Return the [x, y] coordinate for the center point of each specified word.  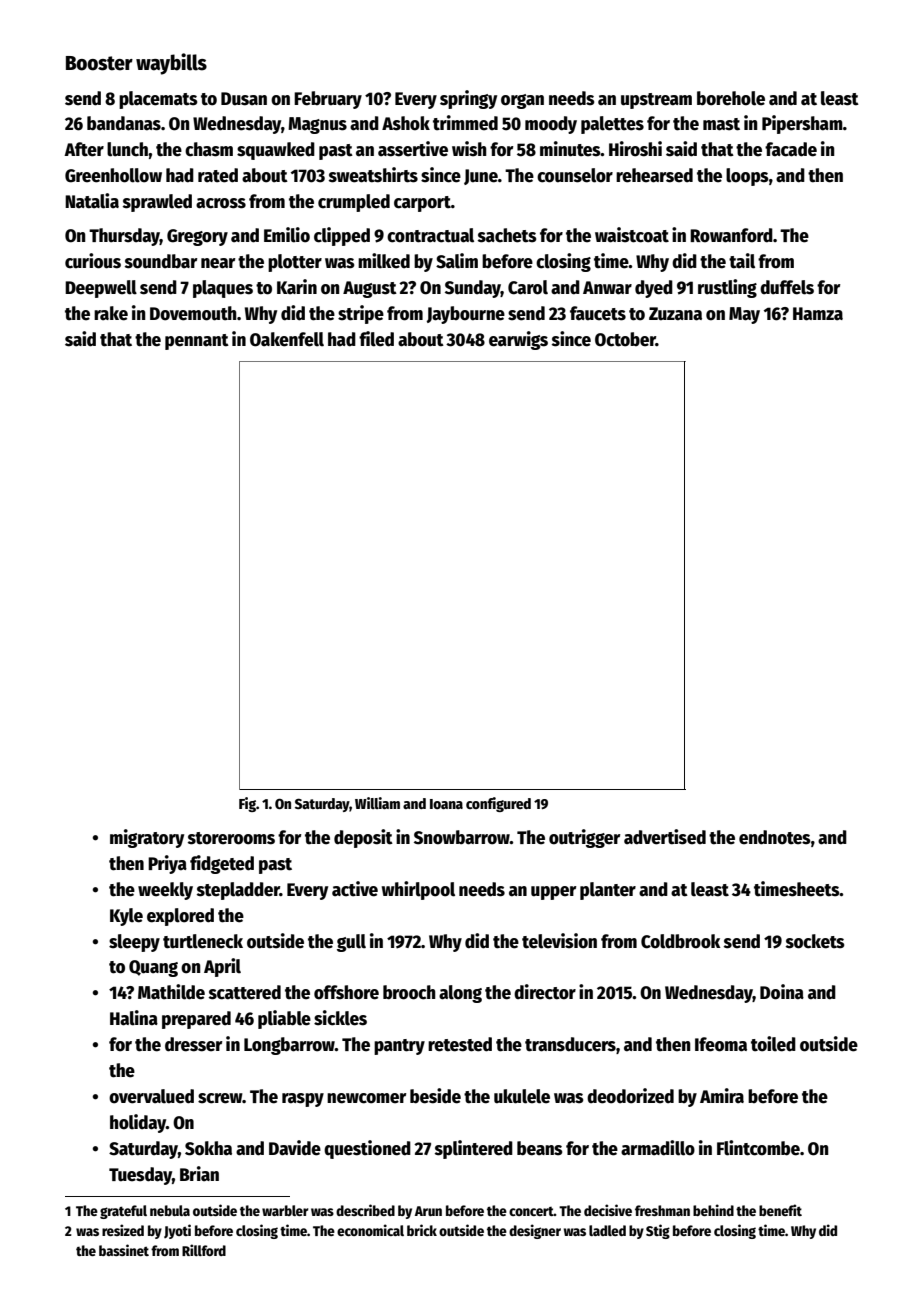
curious [93, 261]
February [328, 100]
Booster [99, 63]
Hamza [818, 314]
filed [376, 339]
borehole [731, 98]
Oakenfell [287, 339]
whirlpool [418, 890]
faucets [598, 313]
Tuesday [140, 1176]
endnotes [775, 837]
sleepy [134, 943]
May [744, 315]
